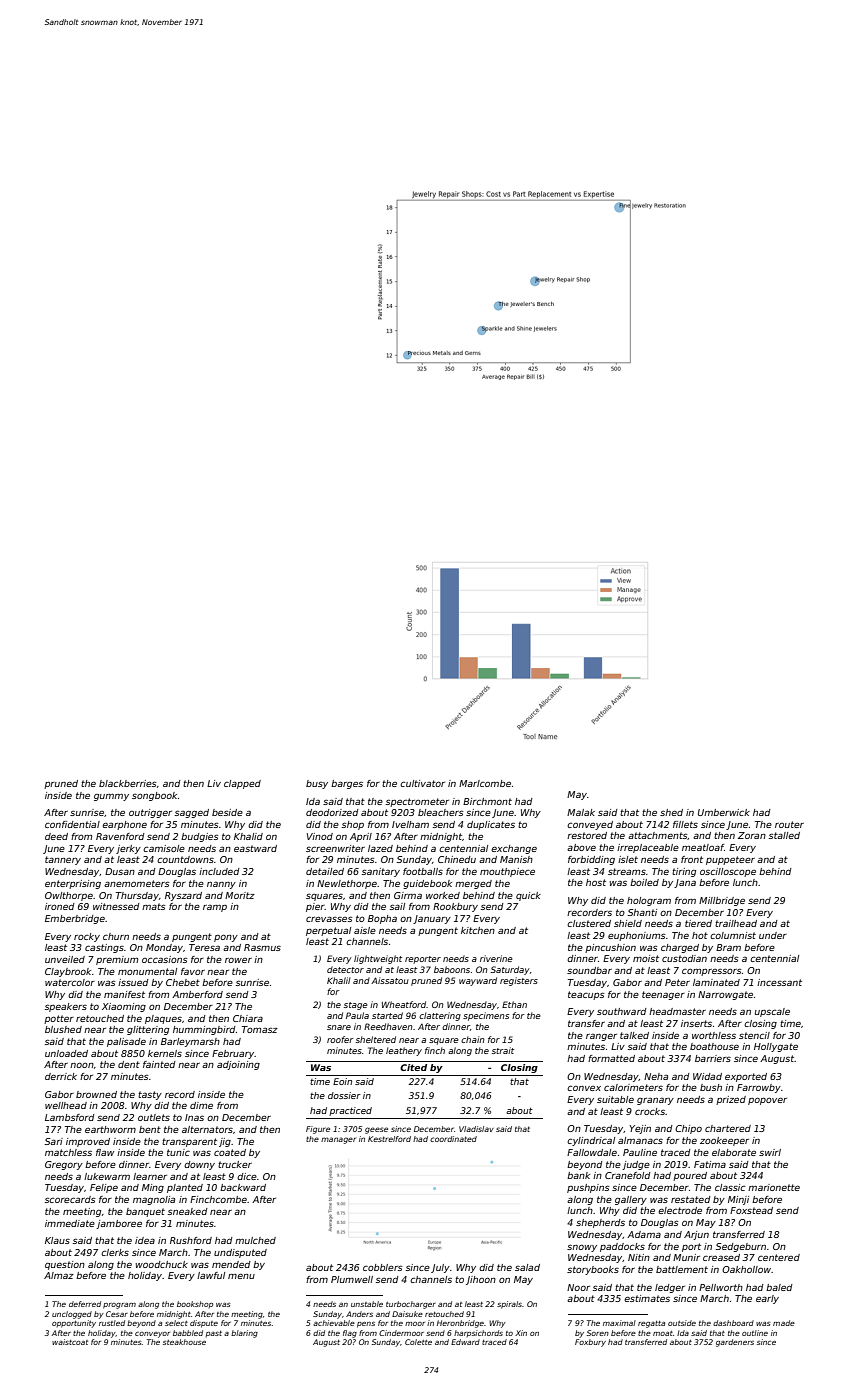  Describe the element at coordinates (128, 783) in the screenshot. I see `blackberries` at that location.
